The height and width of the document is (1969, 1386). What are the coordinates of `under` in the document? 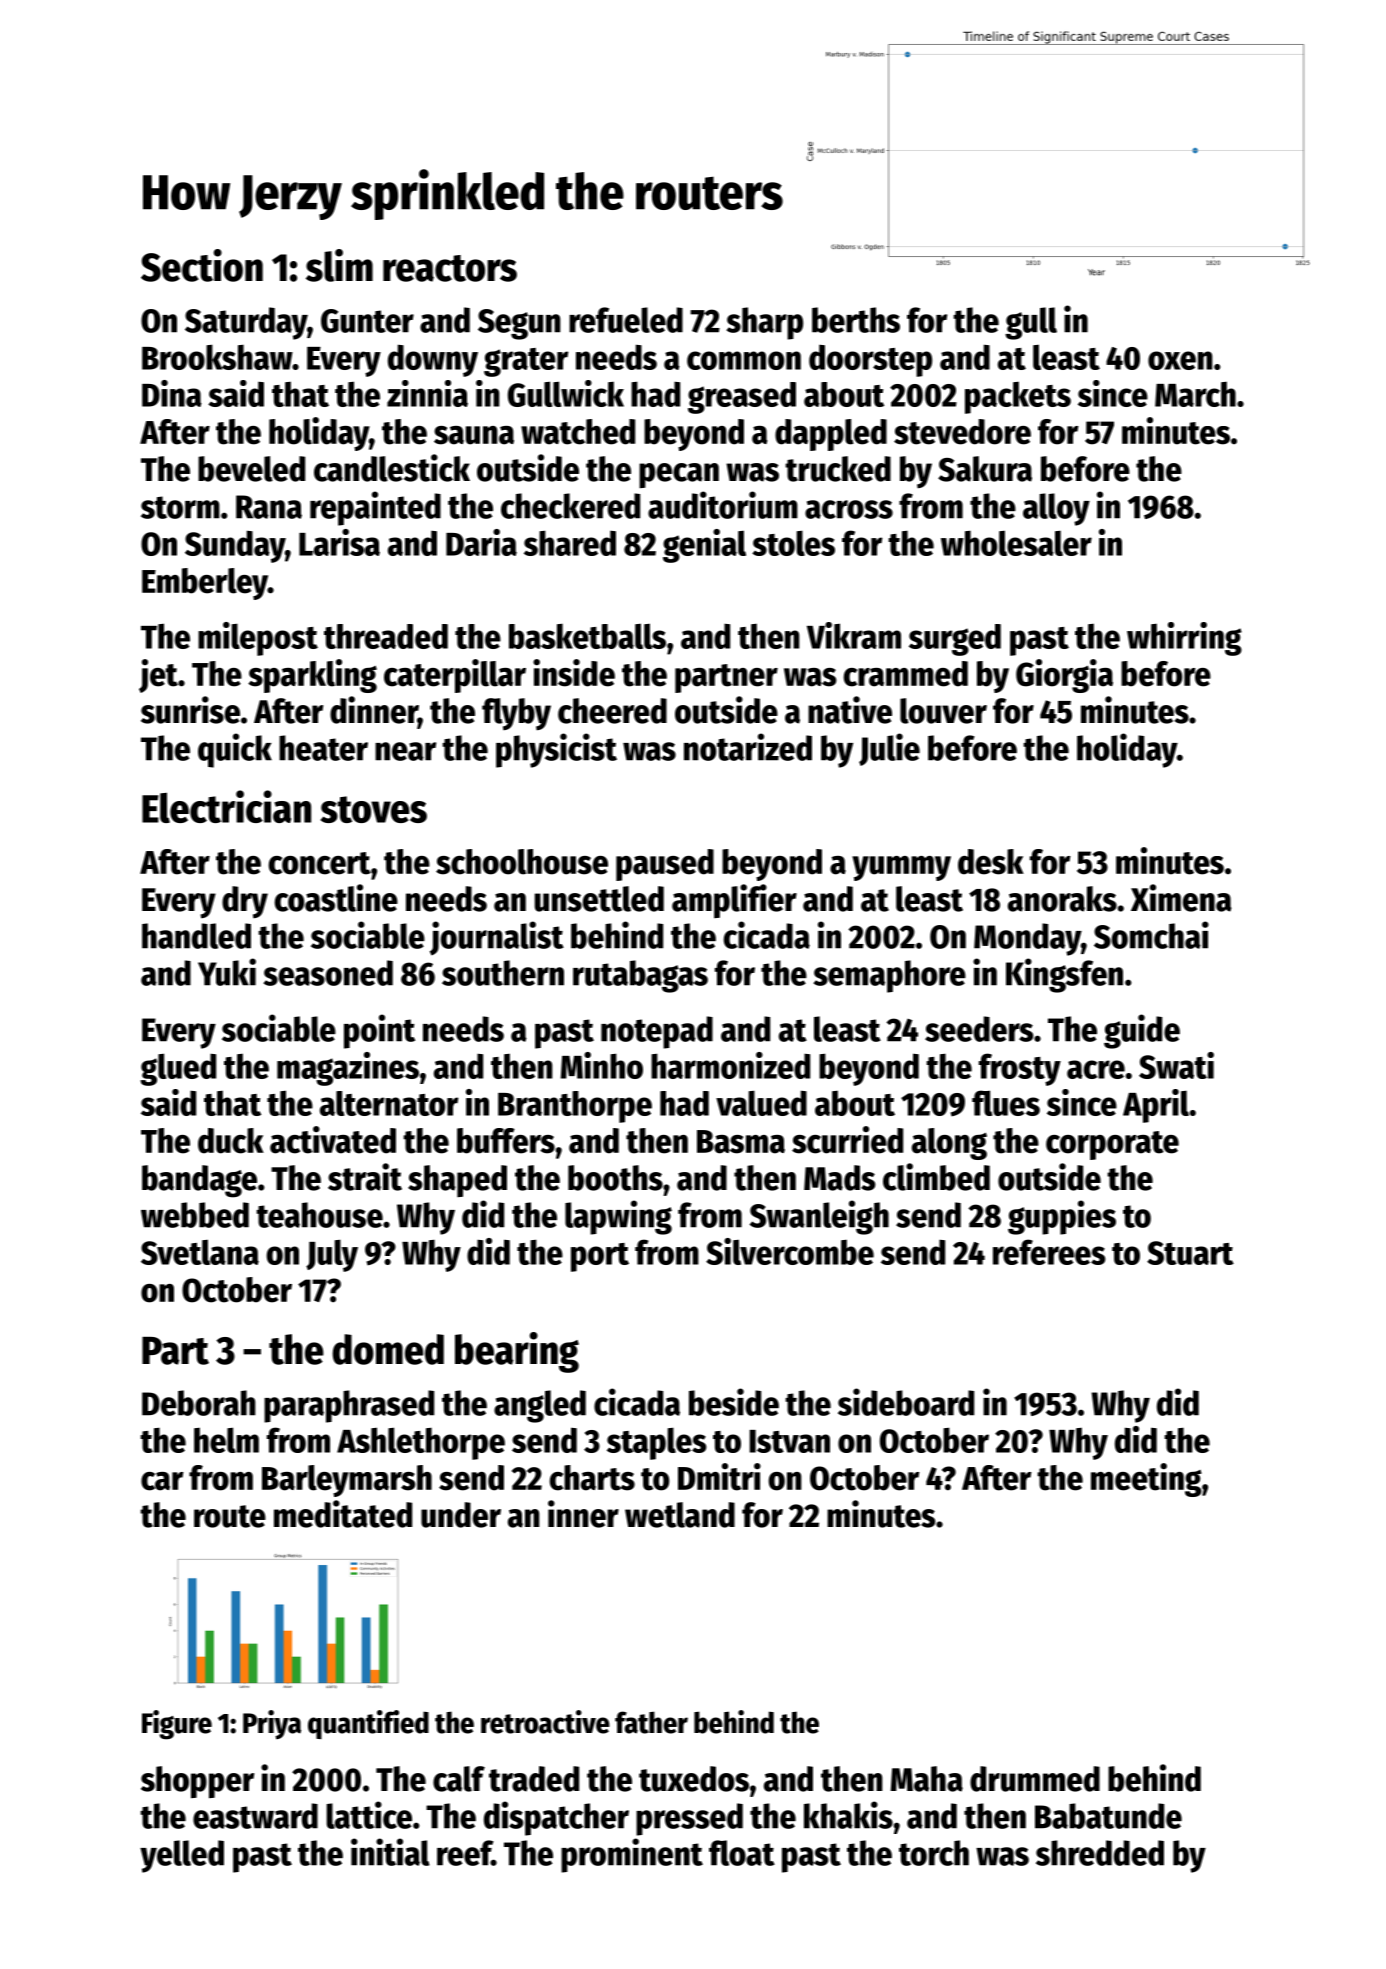 It's located at (461, 1515).
